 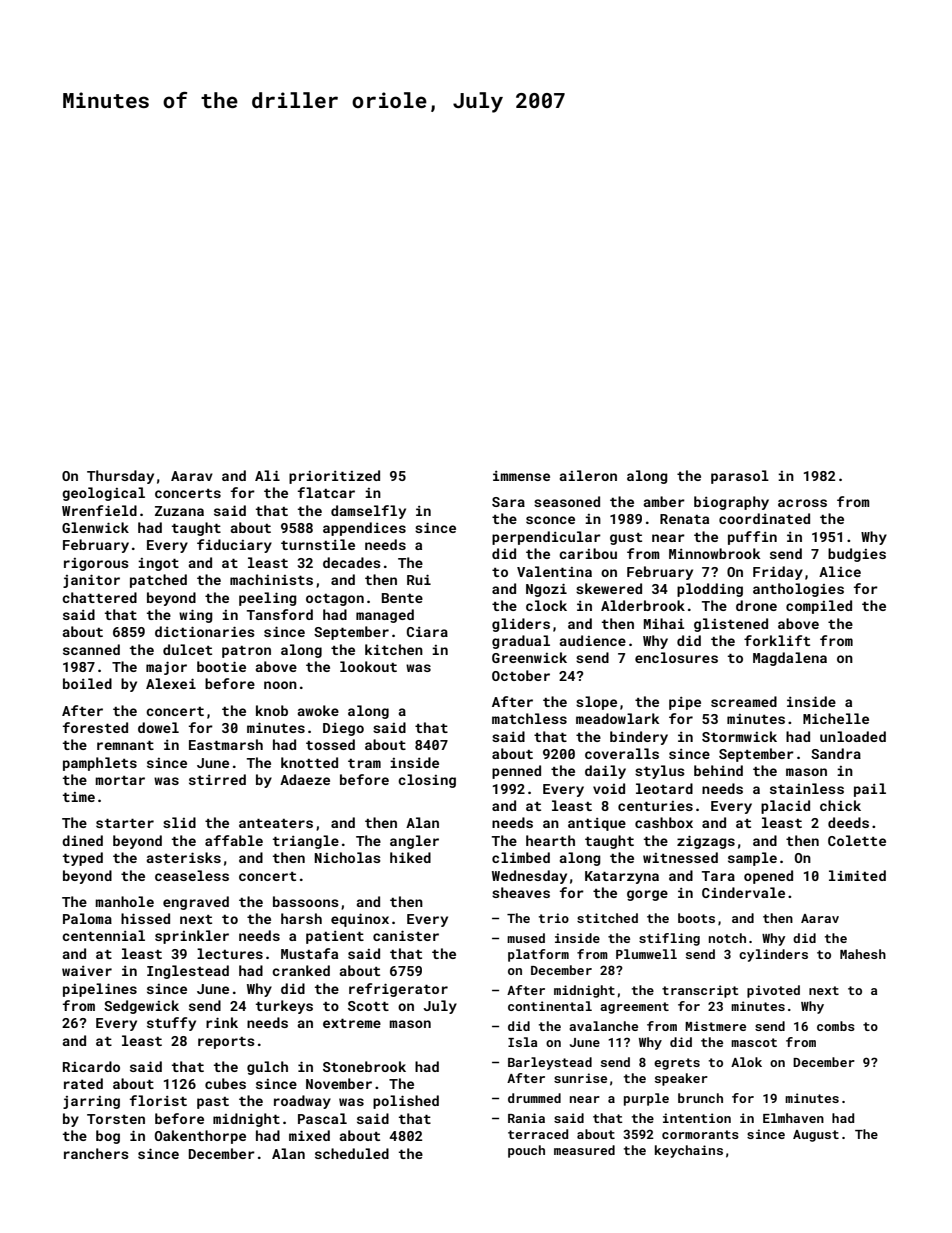 What do you see at coordinates (857, 875) in the image?
I see `limited` at bounding box center [857, 875].
